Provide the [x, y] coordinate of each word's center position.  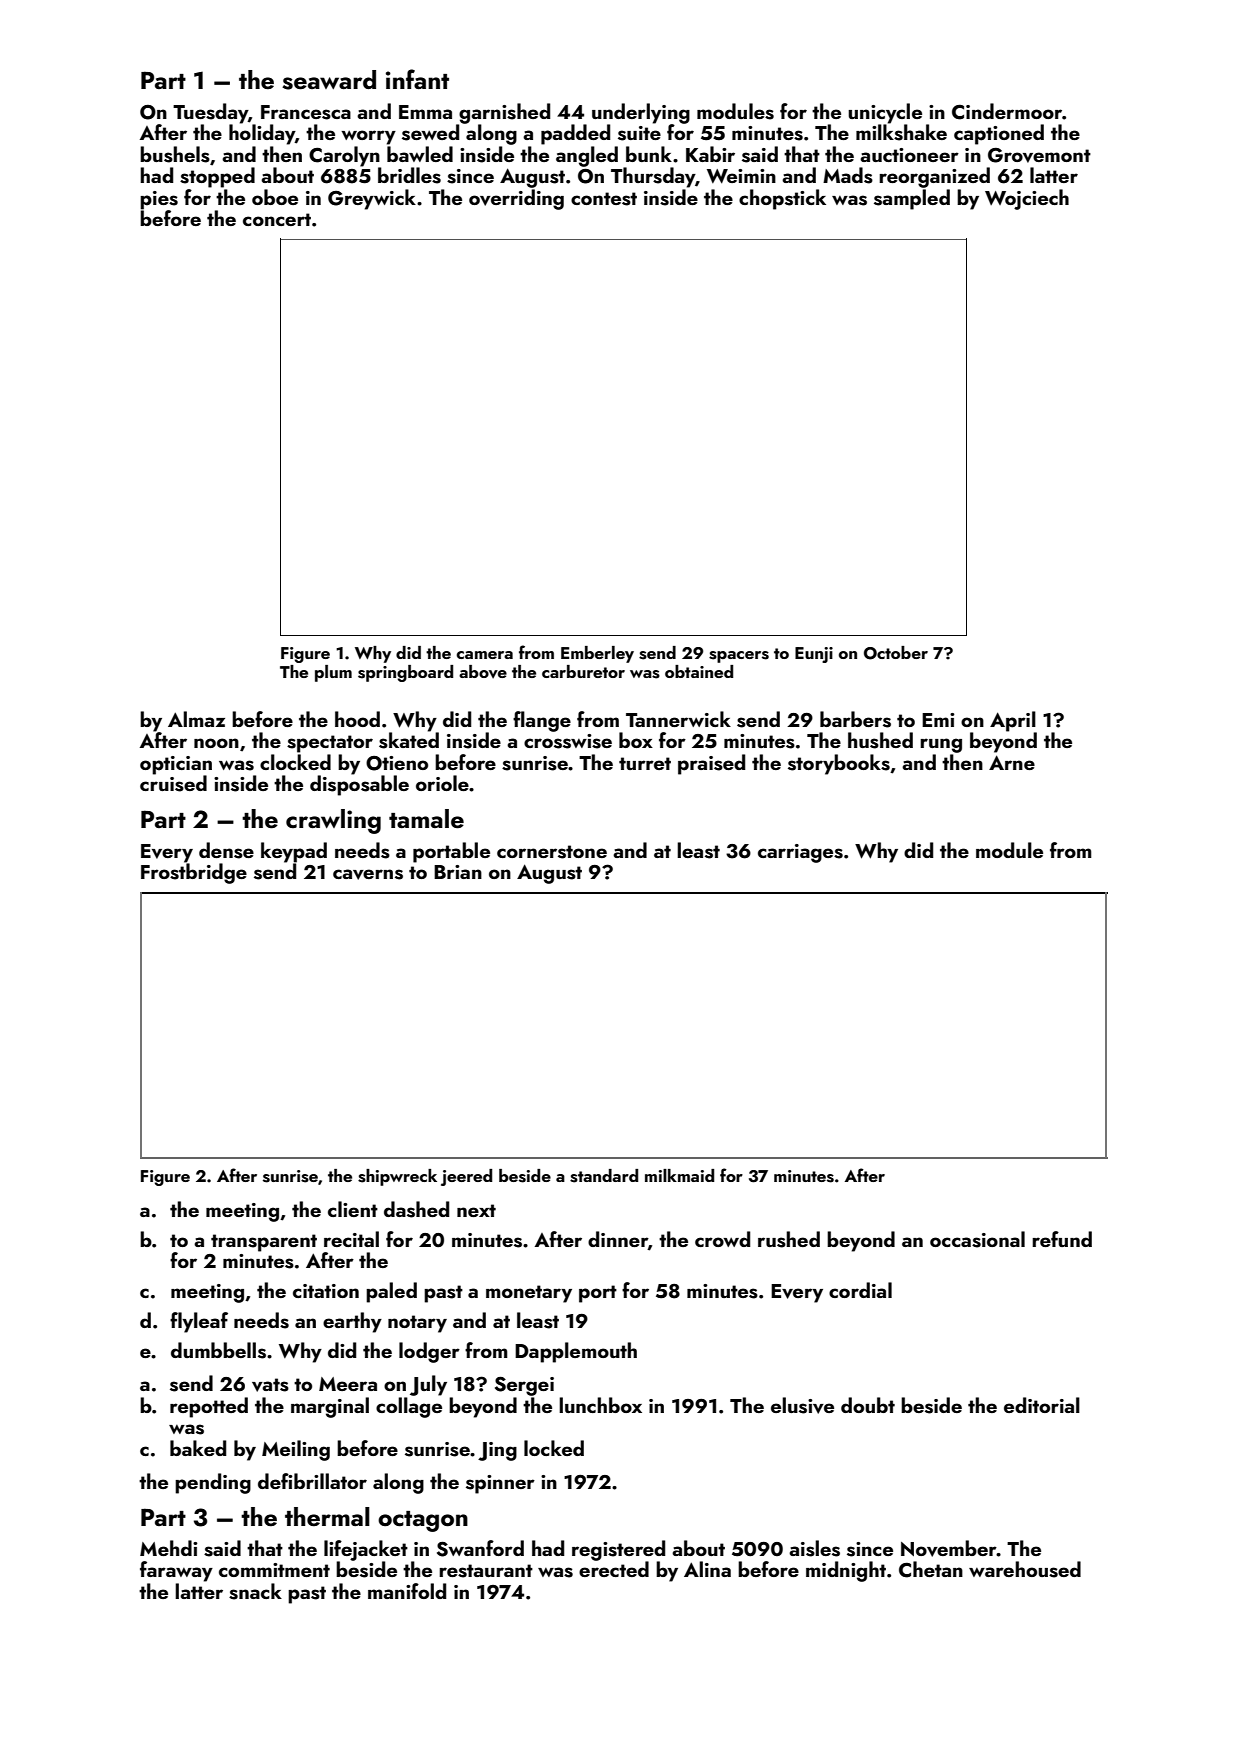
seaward [329, 80]
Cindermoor [1007, 111]
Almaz [196, 719]
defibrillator [312, 1481]
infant [417, 79]
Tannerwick [678, 719]
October [896, 653]
